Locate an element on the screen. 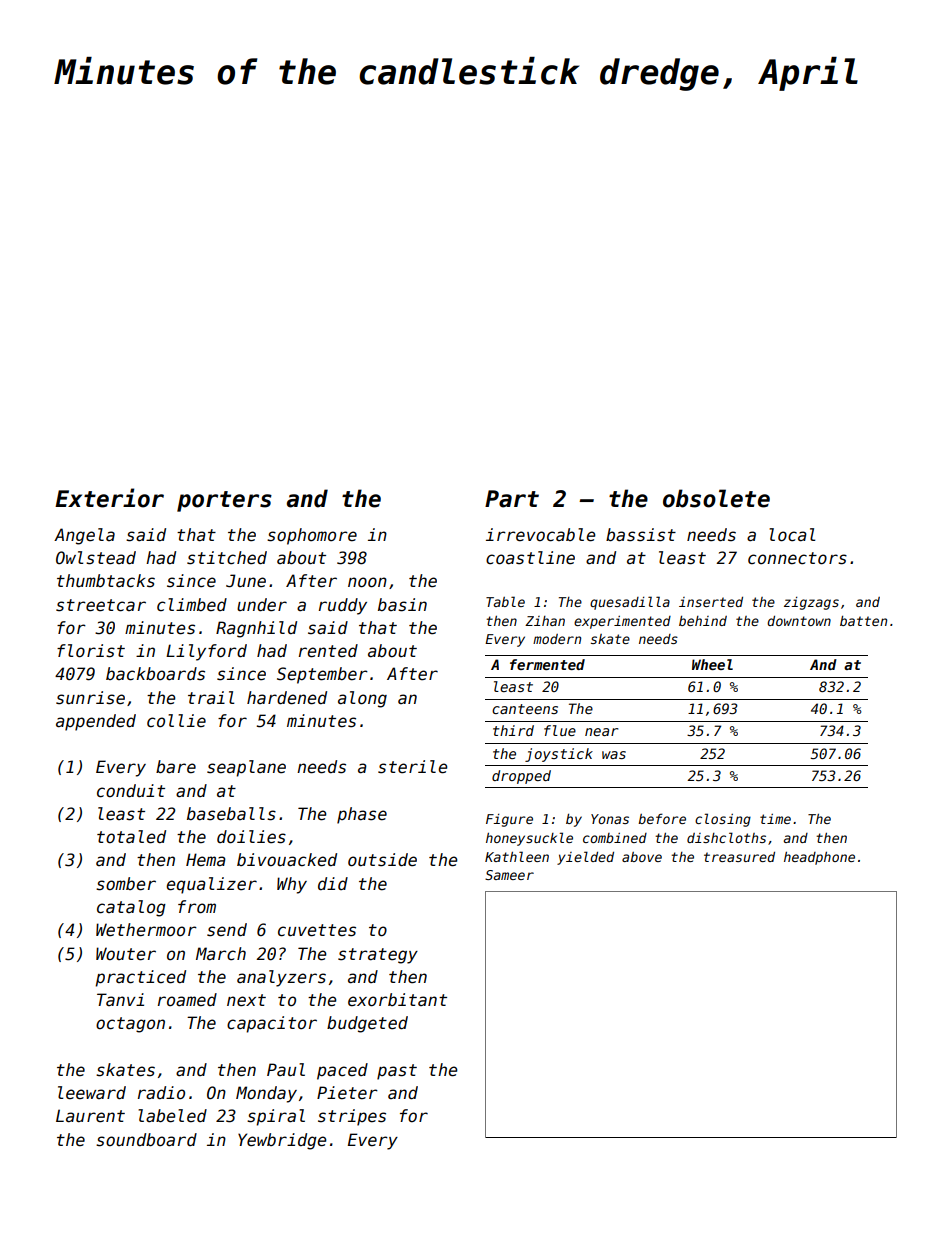 Image resolution: width=952 pixels, height=1233 pixels. past is located at coordinates (397, 1072).
